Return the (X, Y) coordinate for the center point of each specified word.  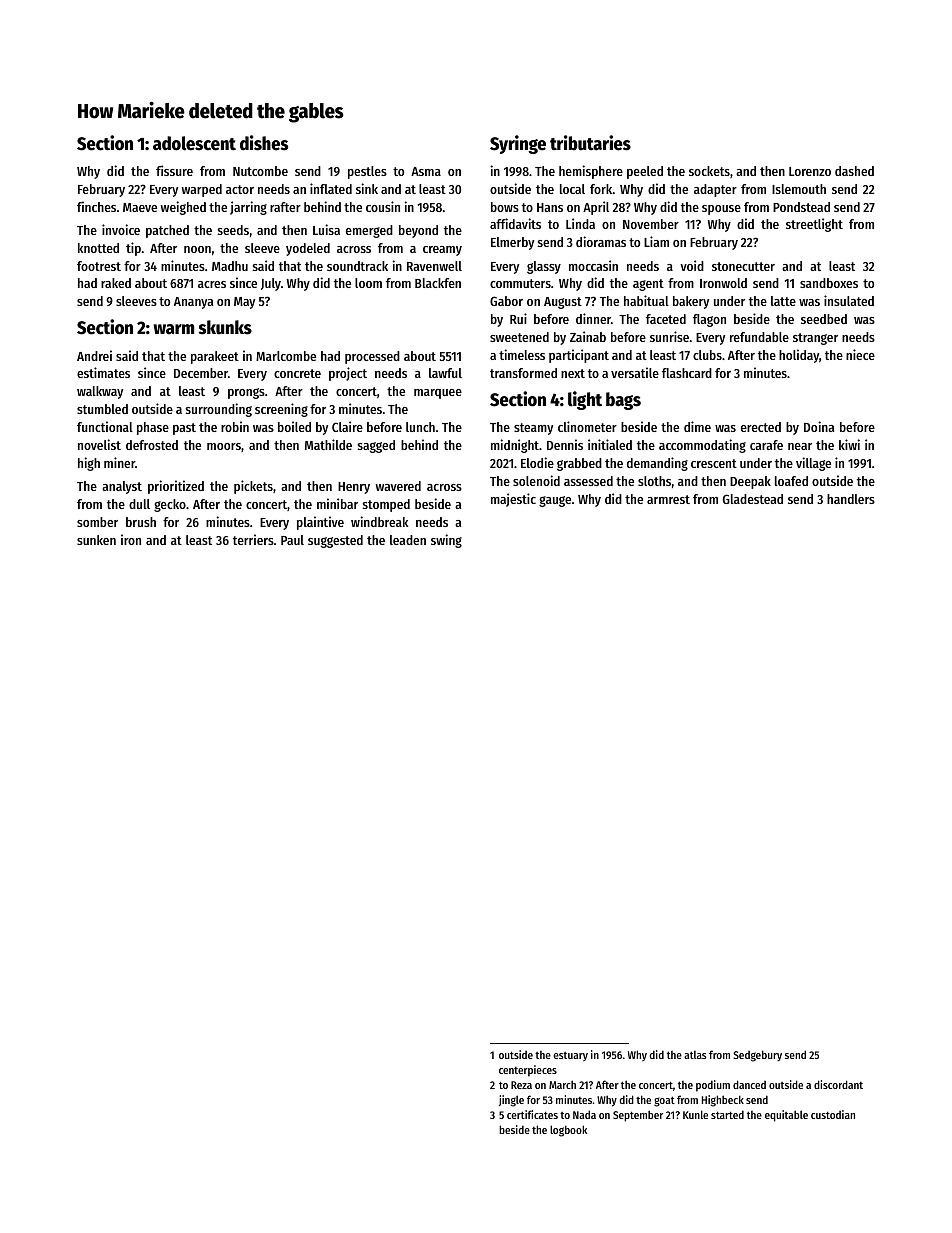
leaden (408, 540)
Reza (521, 1085)
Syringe (518, 144)
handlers (851, 499)
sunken (96, 540)
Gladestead (753, 499)
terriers (253, 539)
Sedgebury (757, 1056)
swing (446, 541)
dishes (264, 143)
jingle (511, 1101)
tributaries (590, 143)
